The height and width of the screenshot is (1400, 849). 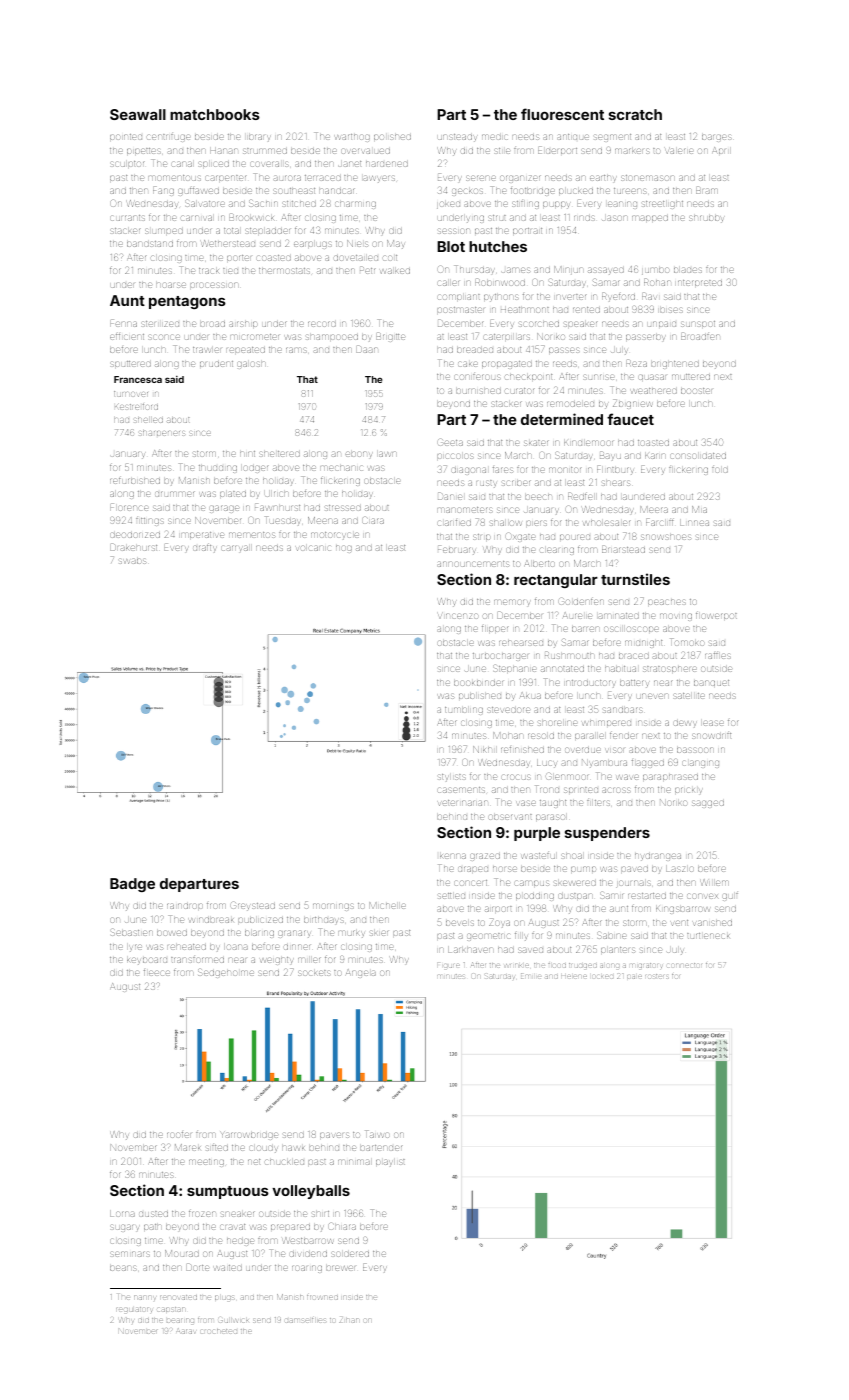 I want to click on Mia, so click(x=699, y=509).
